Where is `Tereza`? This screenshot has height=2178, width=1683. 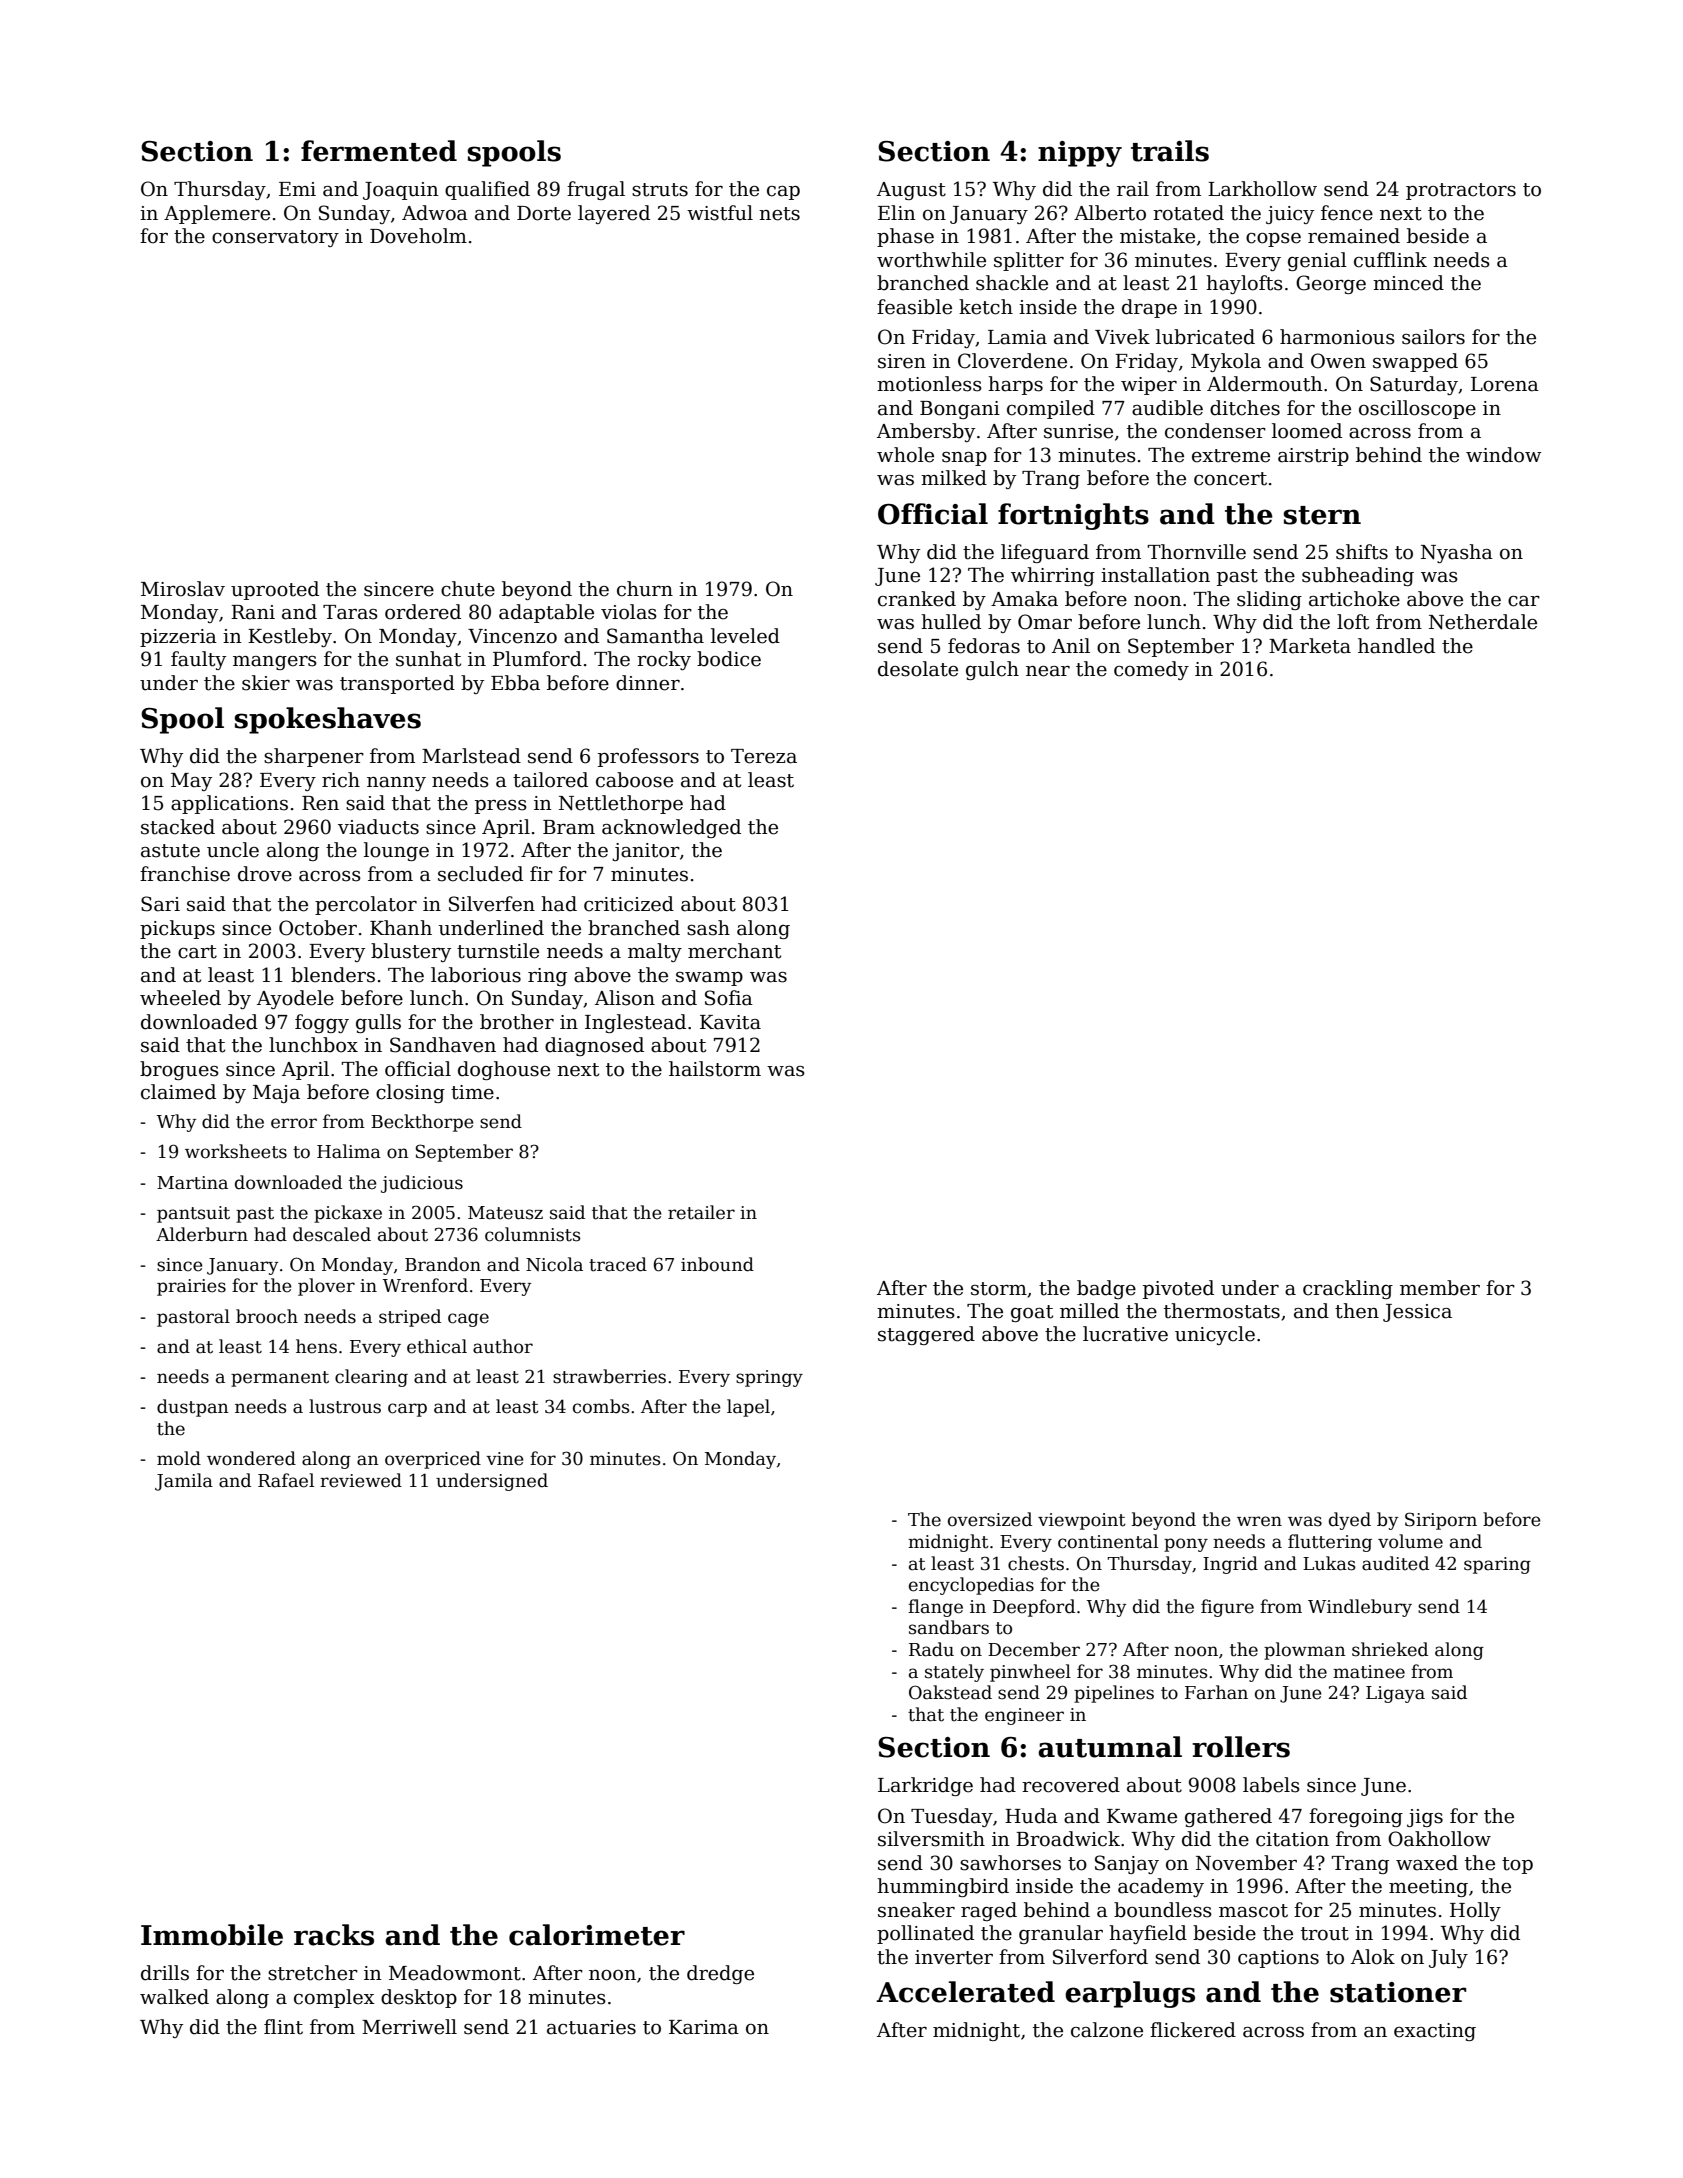
Tereza is located at coordinates (764, 756).
